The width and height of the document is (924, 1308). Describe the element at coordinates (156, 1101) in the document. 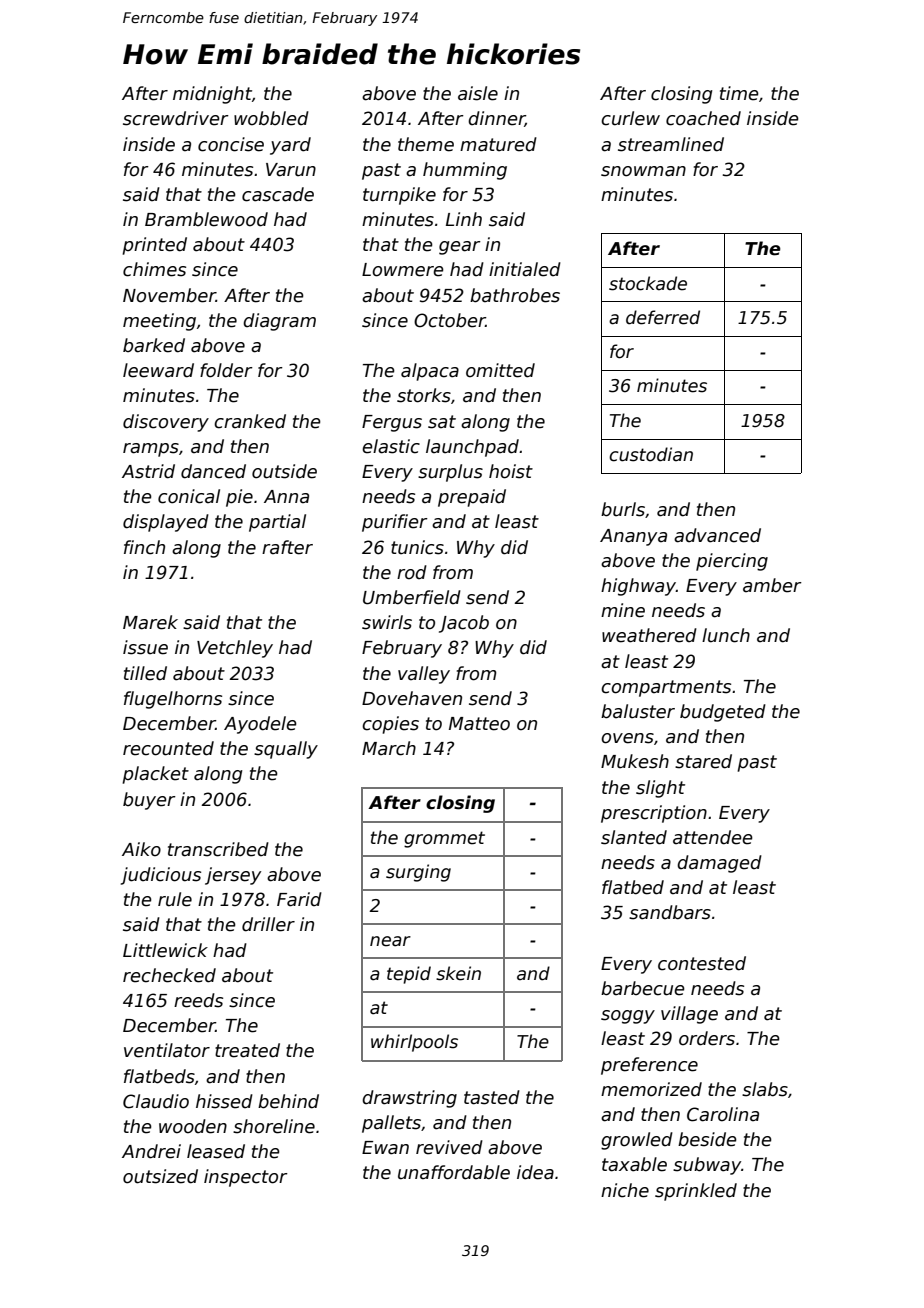

I see `Claudio` at that location.
